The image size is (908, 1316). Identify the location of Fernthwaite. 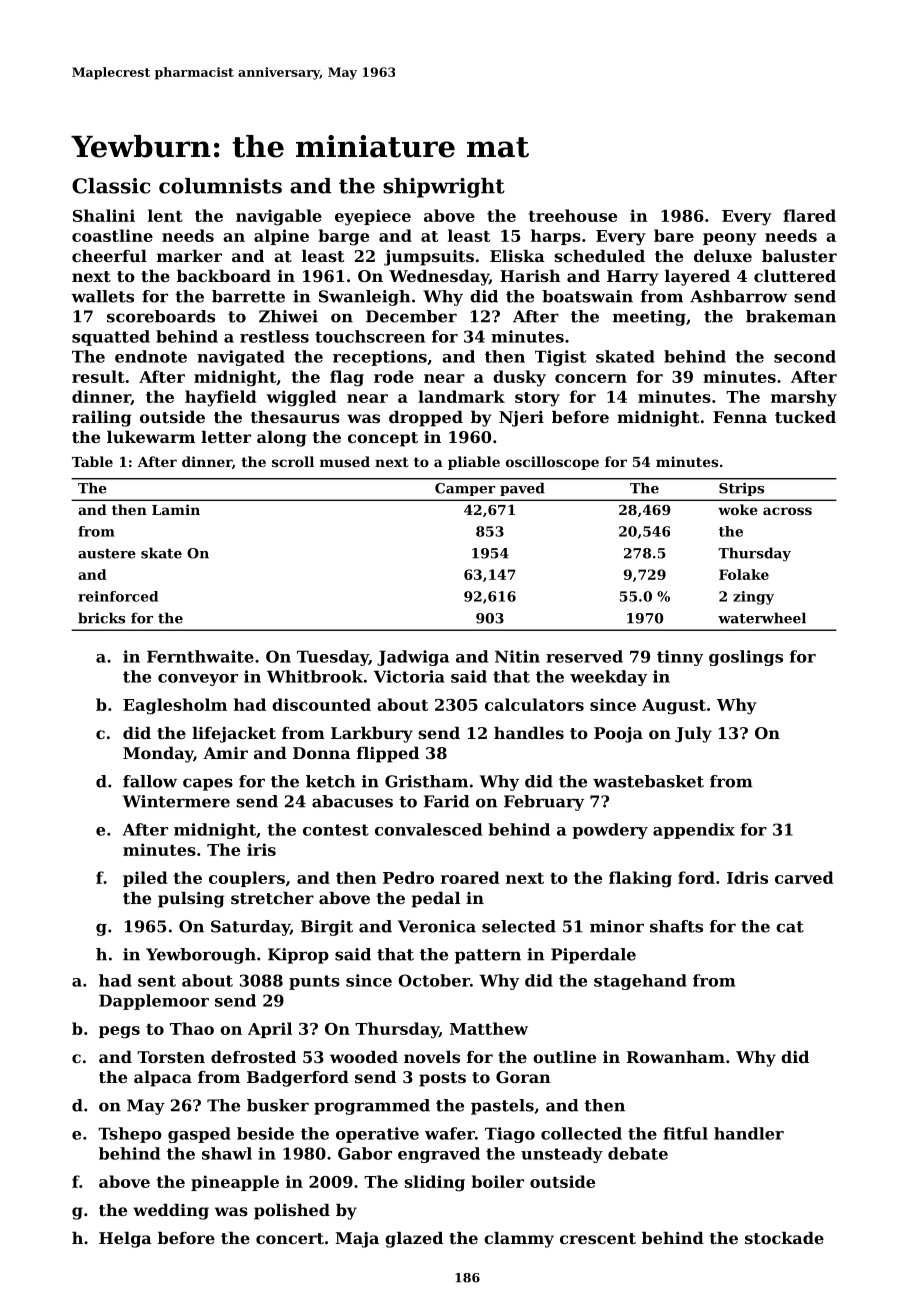
(200, 656).
